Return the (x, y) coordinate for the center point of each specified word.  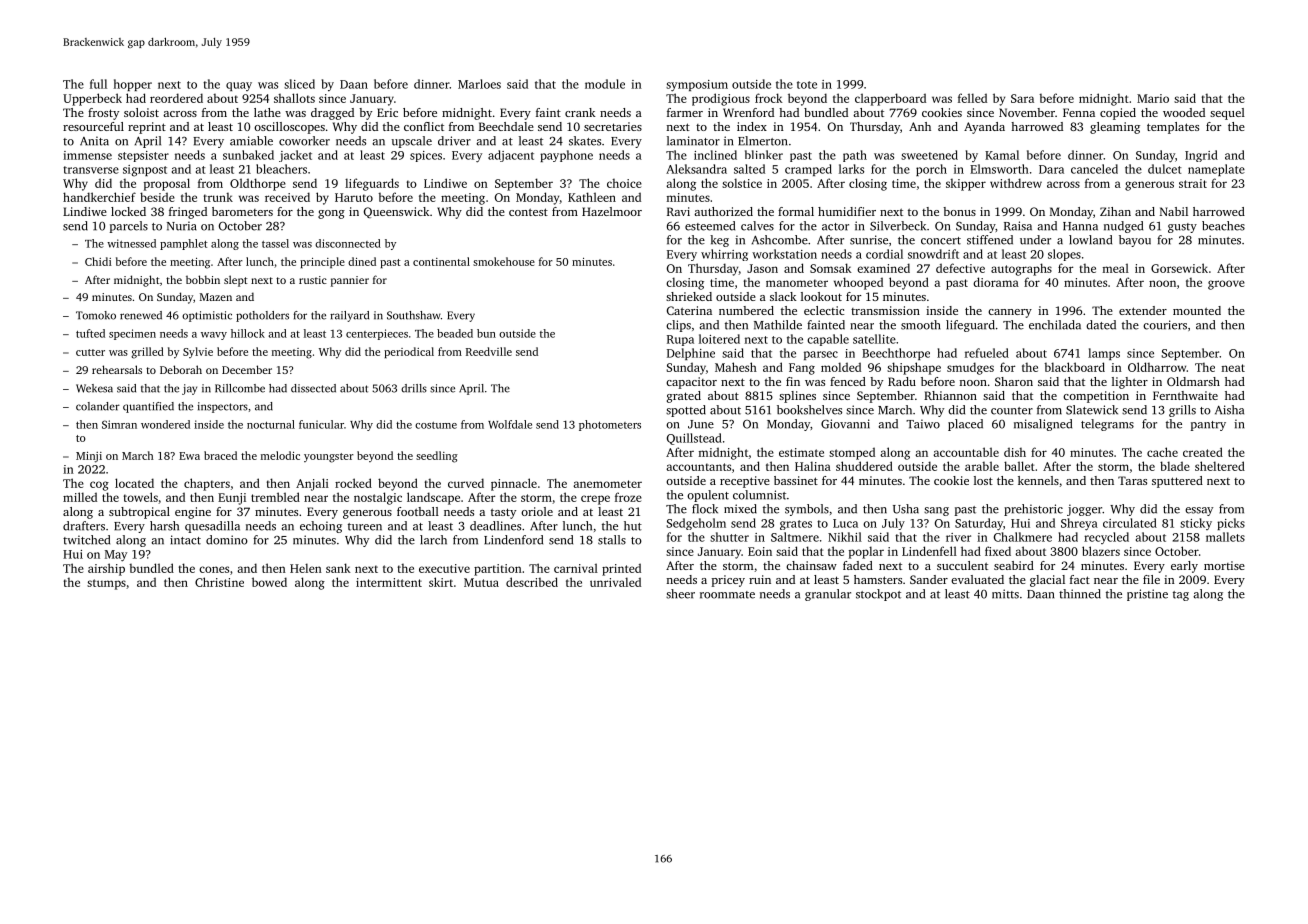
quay (239, 86)
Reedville (489, 351)
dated (1101, 325)
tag (1181, 596)
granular (828, 595)
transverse (91, 170)
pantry (1208, 426)
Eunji (232, 499)
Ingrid (1201, 156)
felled (972, 98)
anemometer (607, 484)
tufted (90, 333)
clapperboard (890, 99)
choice (624, 183)
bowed (269, 582)
